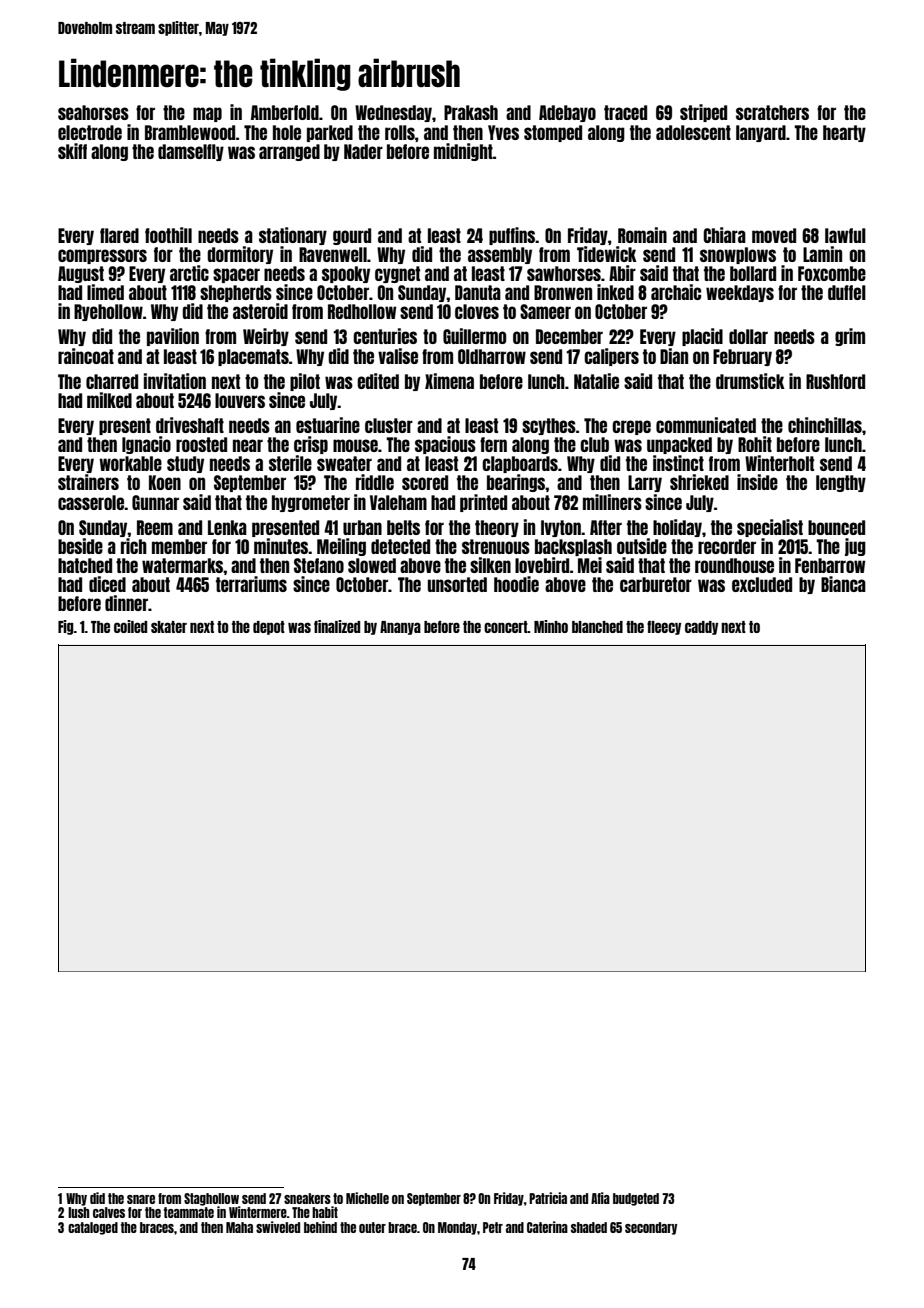  Describe the element at coordinates (293, 236) in the document. I see `stationary` at that location.
